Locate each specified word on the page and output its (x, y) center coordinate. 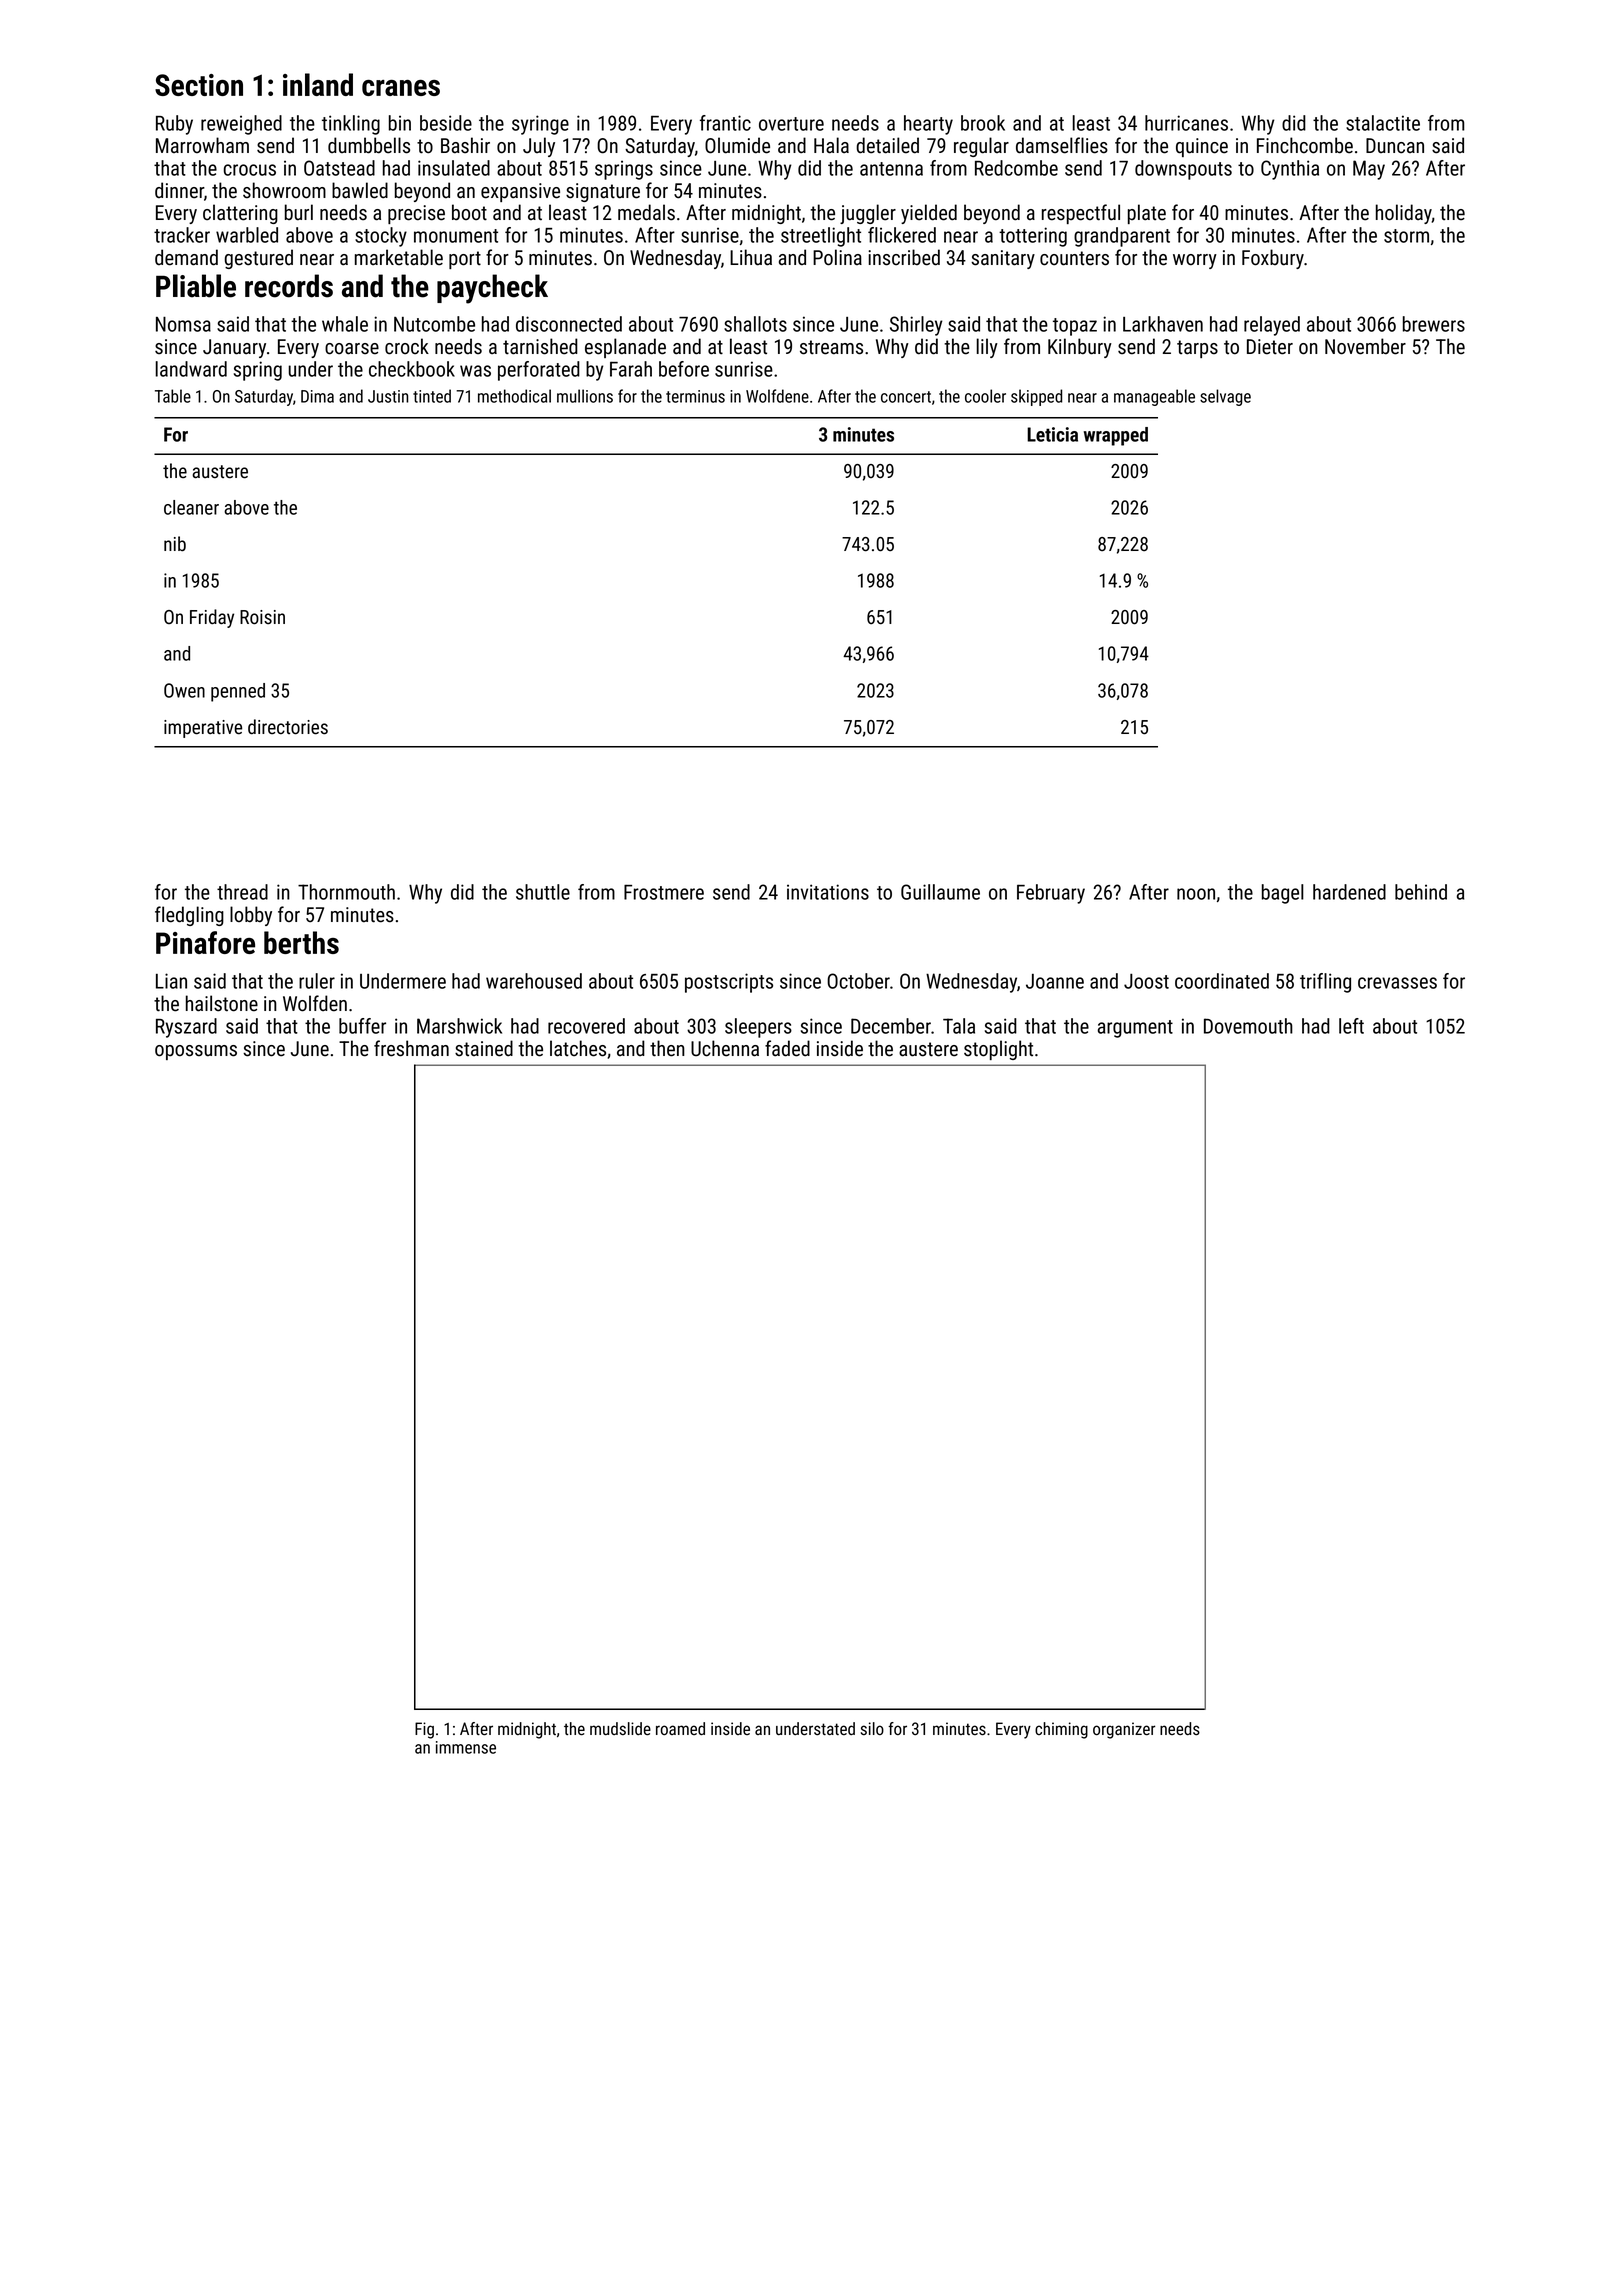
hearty (928, 125)
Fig (424, 1730)
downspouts (1183, 170)
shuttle (543, 892)
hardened (1349, 892)
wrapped (1116, 436)
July (539, 147)
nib (175, 544)
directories (288, 727)
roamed (680, 1728)
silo (872, 1728)
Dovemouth (1248, 1026)
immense (466, 1747)
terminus (695, 396)
